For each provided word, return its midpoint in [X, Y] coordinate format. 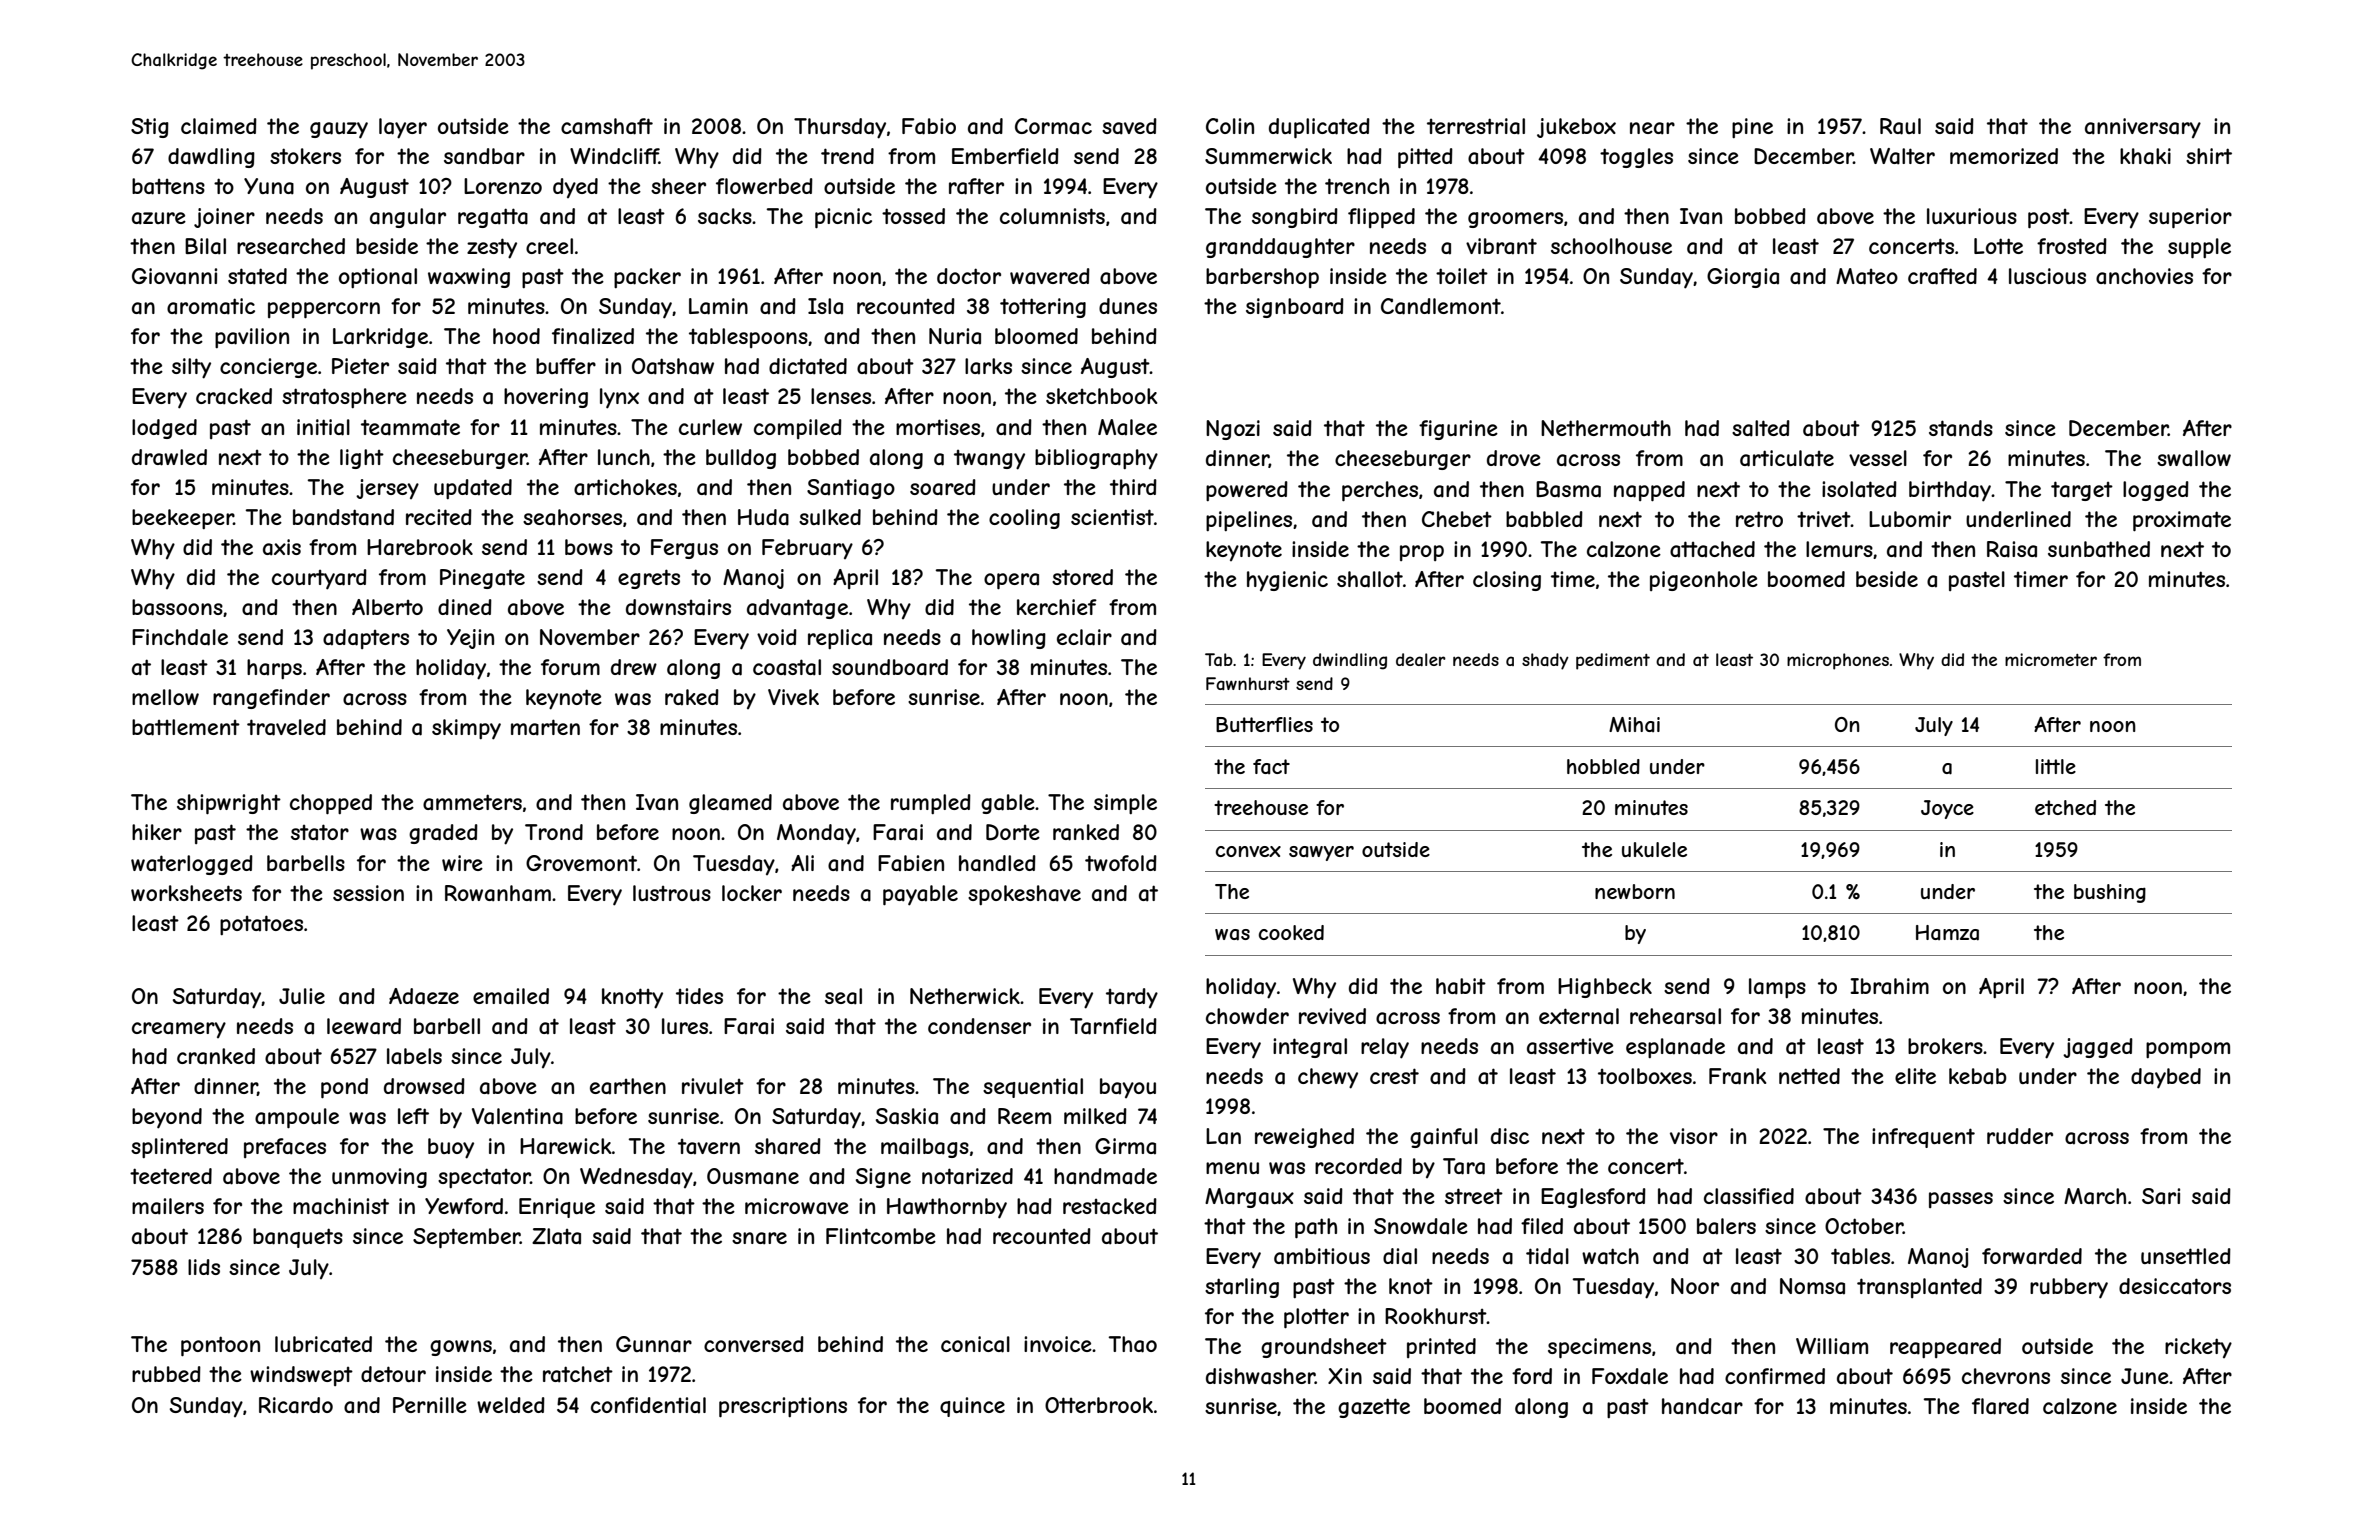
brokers [1945, 1046]
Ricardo [296, 1405]
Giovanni [174, 276]
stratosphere [344, 398]
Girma [1125, 1146]
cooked [1291, 932]
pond [344, 1088]
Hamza [1947, 933]
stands [1961, 428]
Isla [825, 306]
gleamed [730, 804]
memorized [2004, 156]
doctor [969, 276]
